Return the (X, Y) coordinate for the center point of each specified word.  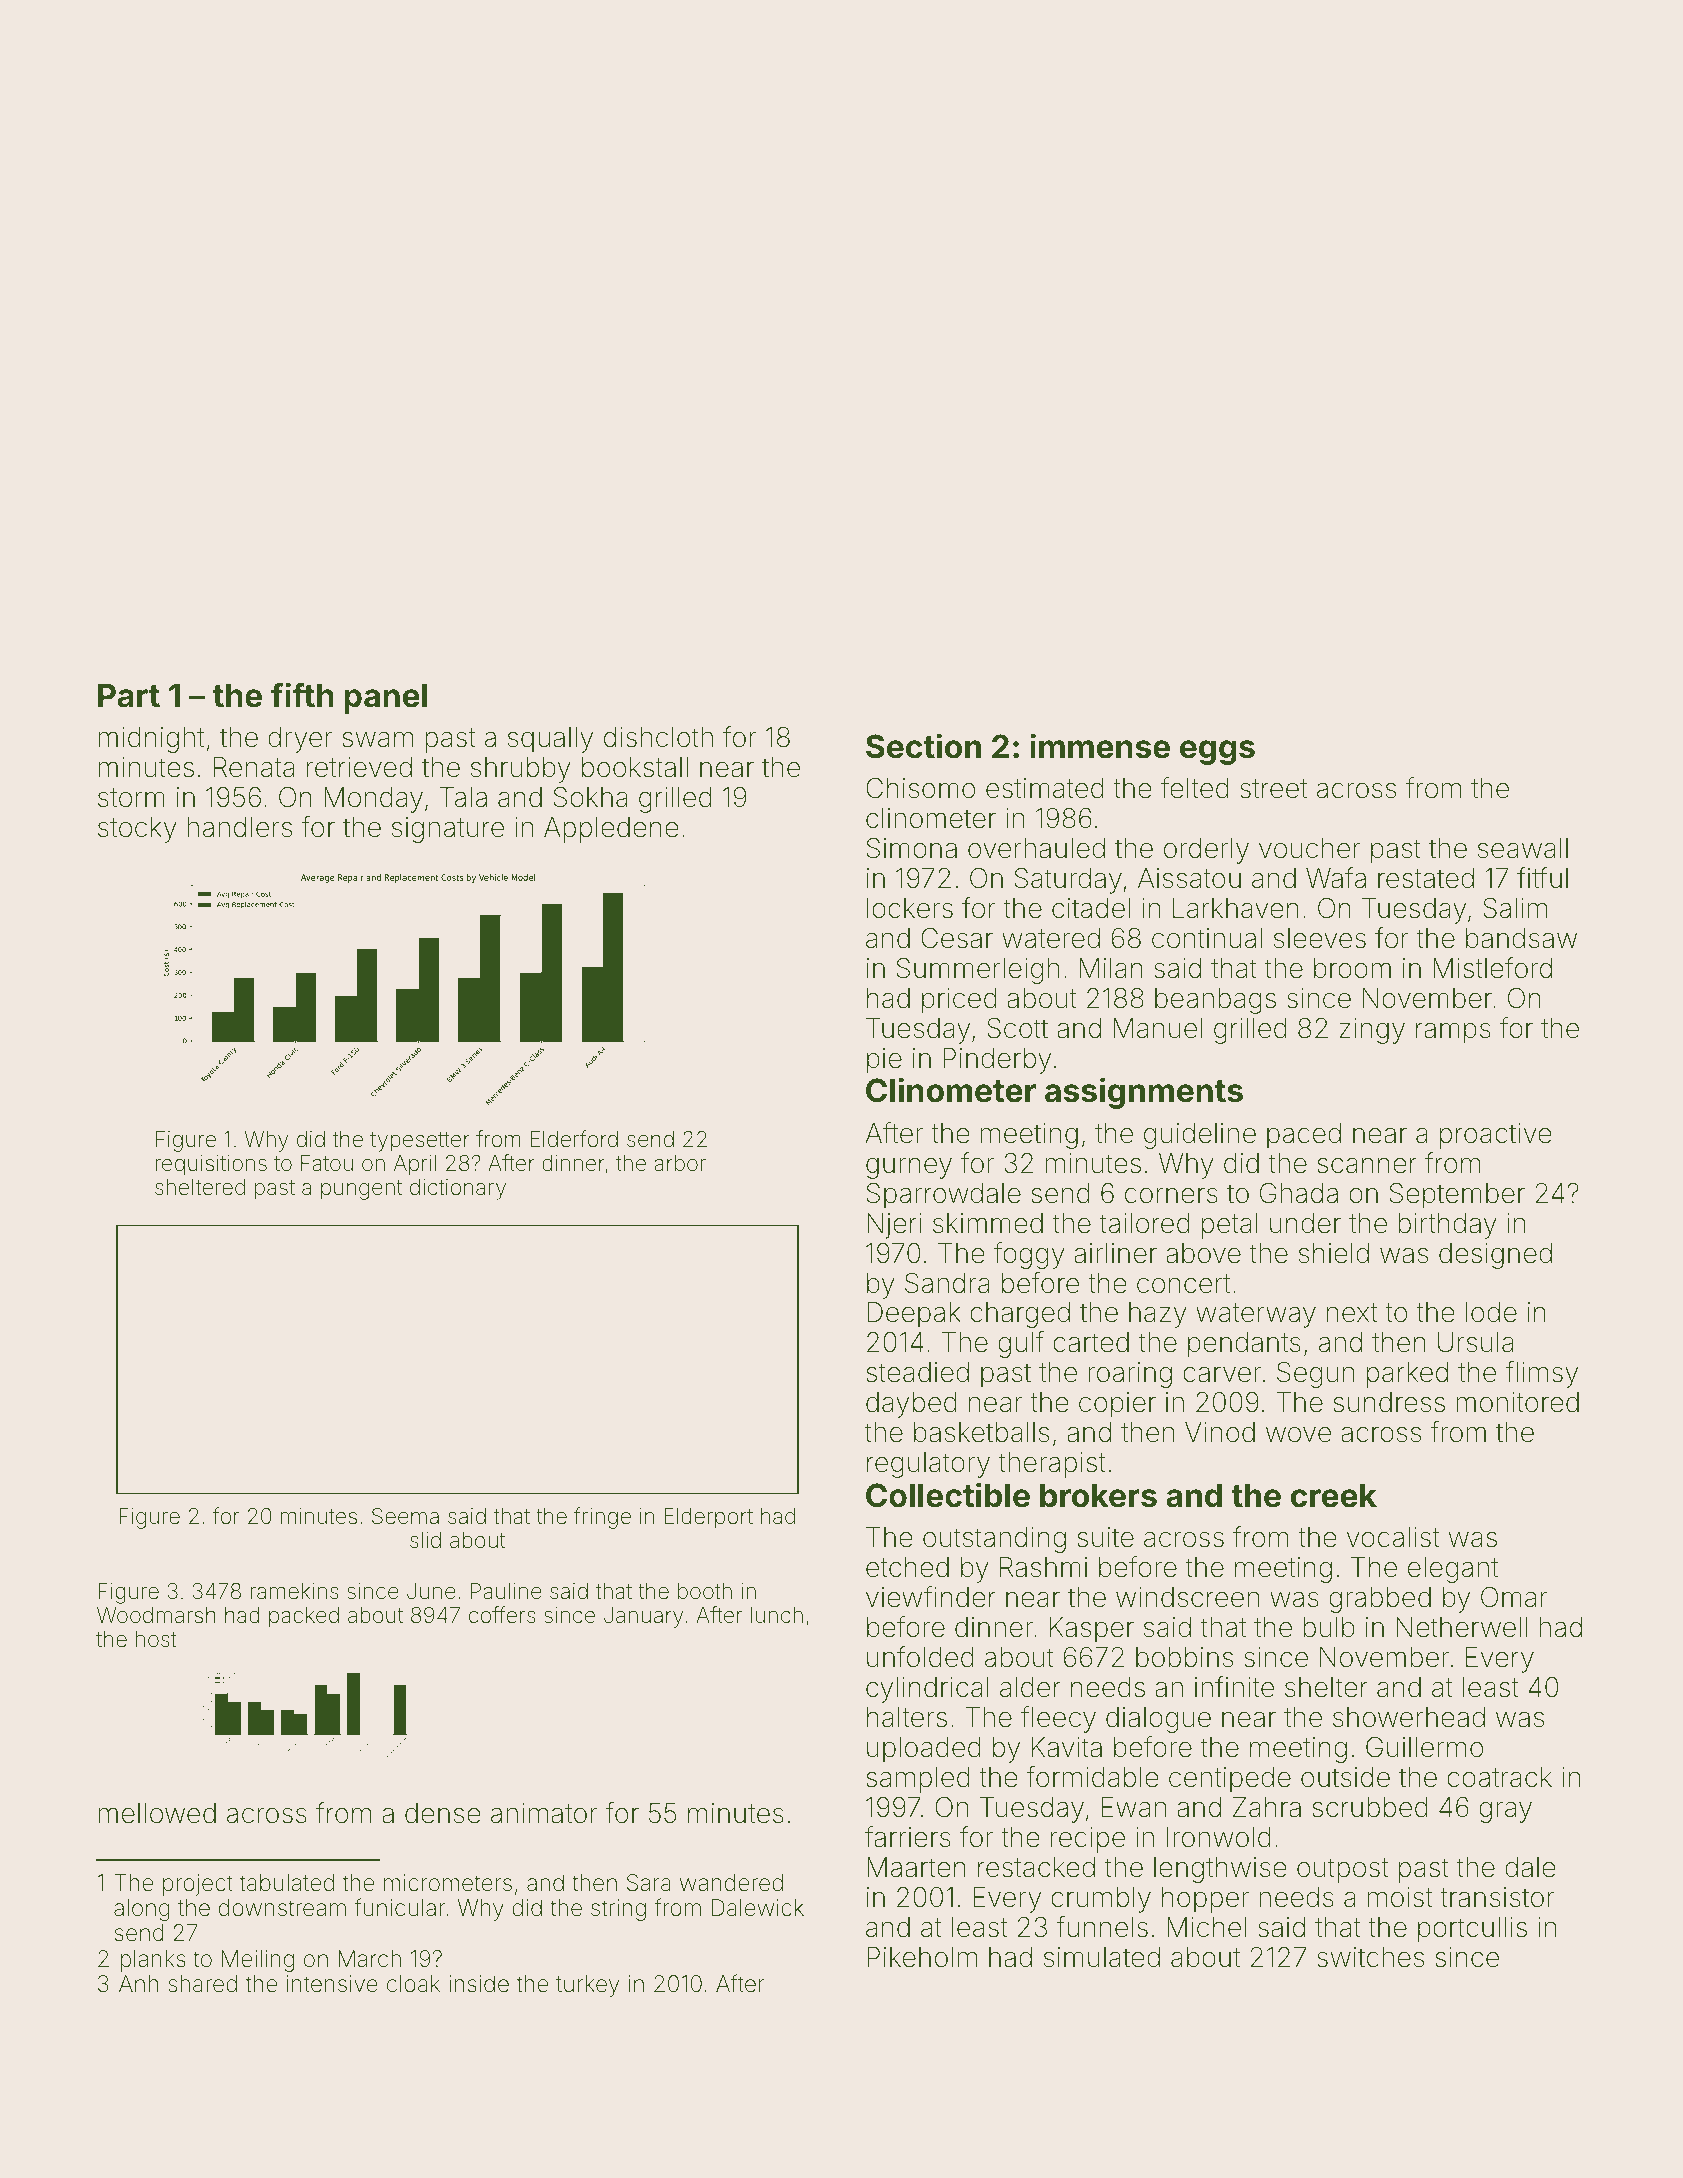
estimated (1045, 788)
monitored (1517, 1402)
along (142, 1910)
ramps (1453, 1033)
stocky (137, 830)
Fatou (327, 1163)
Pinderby (997, 1061)
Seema (405, 1516)
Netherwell (1461, 1627)
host (156, 1639)
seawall (1523, 848)
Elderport (708, 1518)
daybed (911, 1405)
